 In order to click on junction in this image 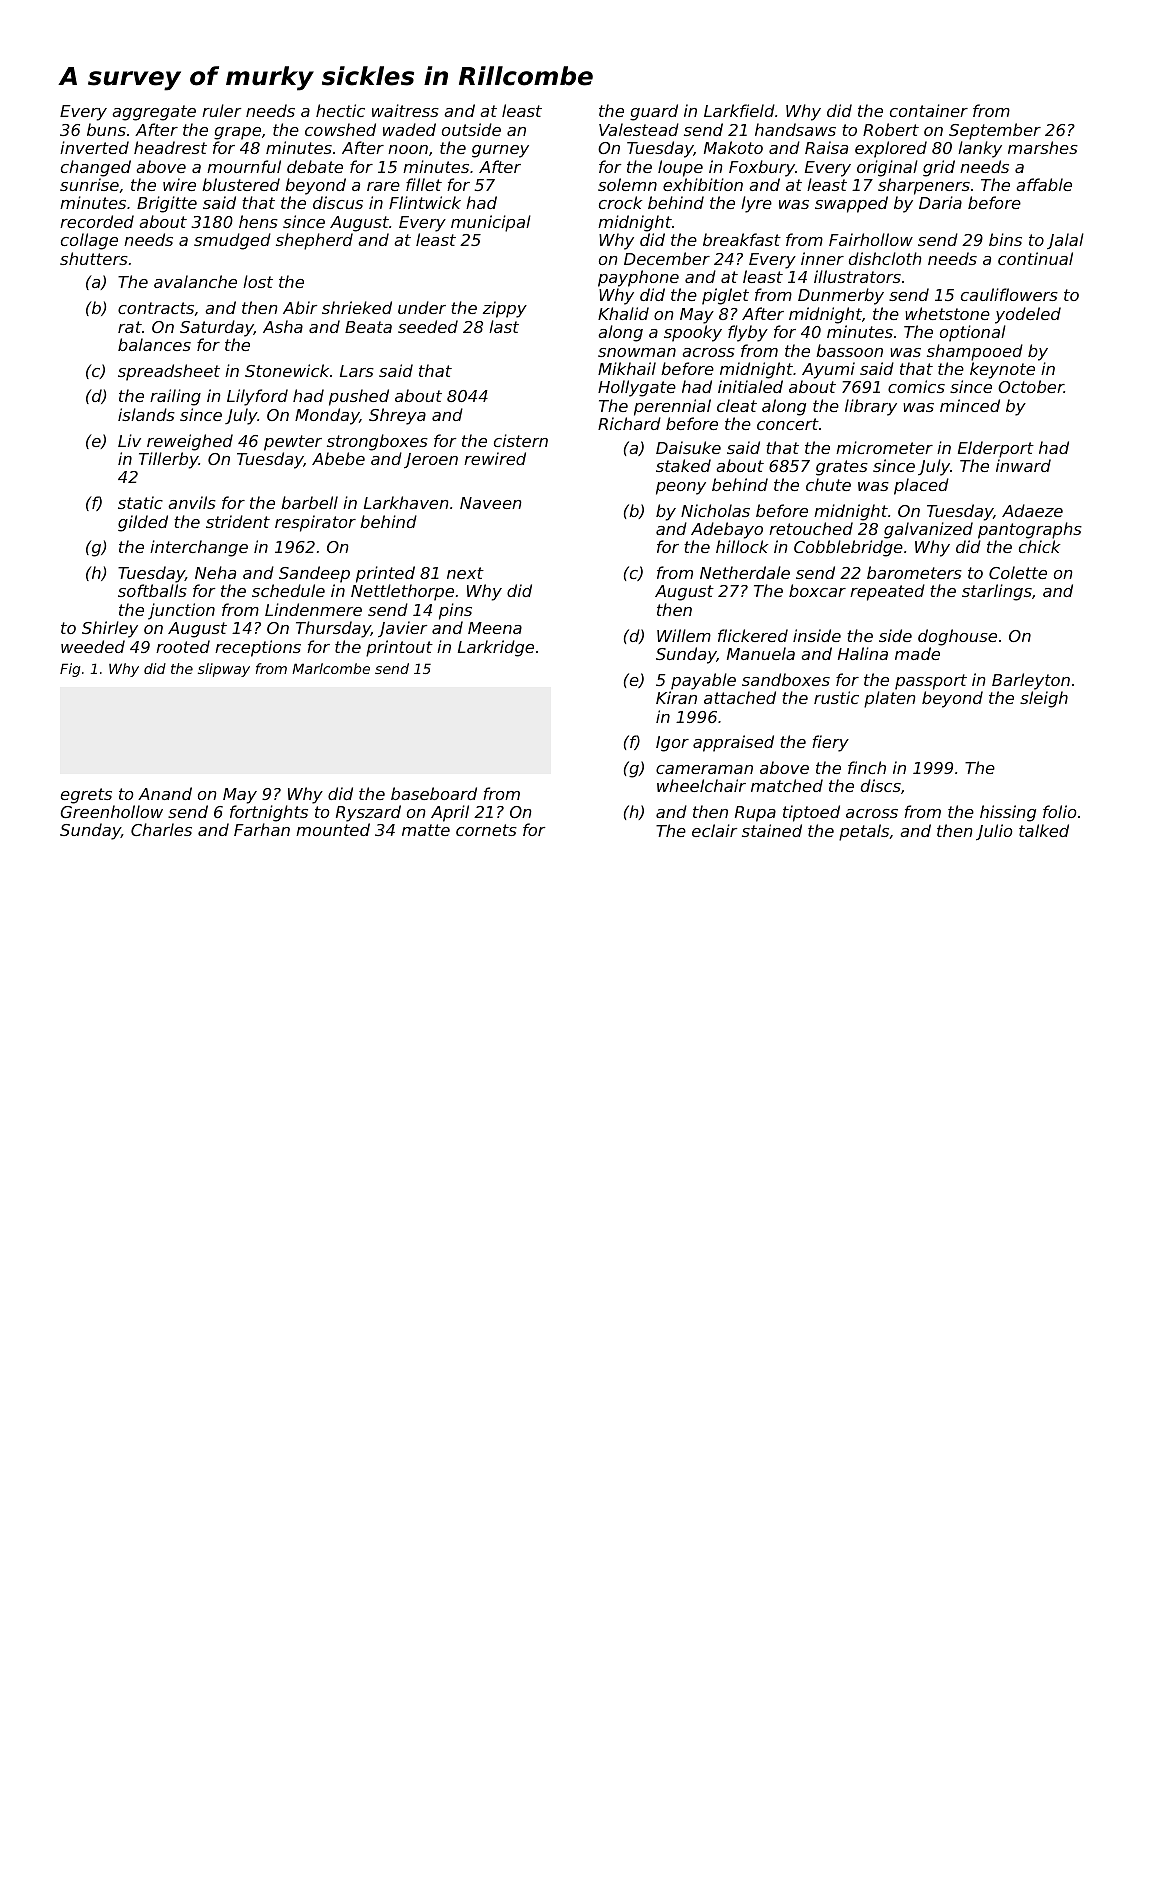, I will do `click(181, 611)`.
